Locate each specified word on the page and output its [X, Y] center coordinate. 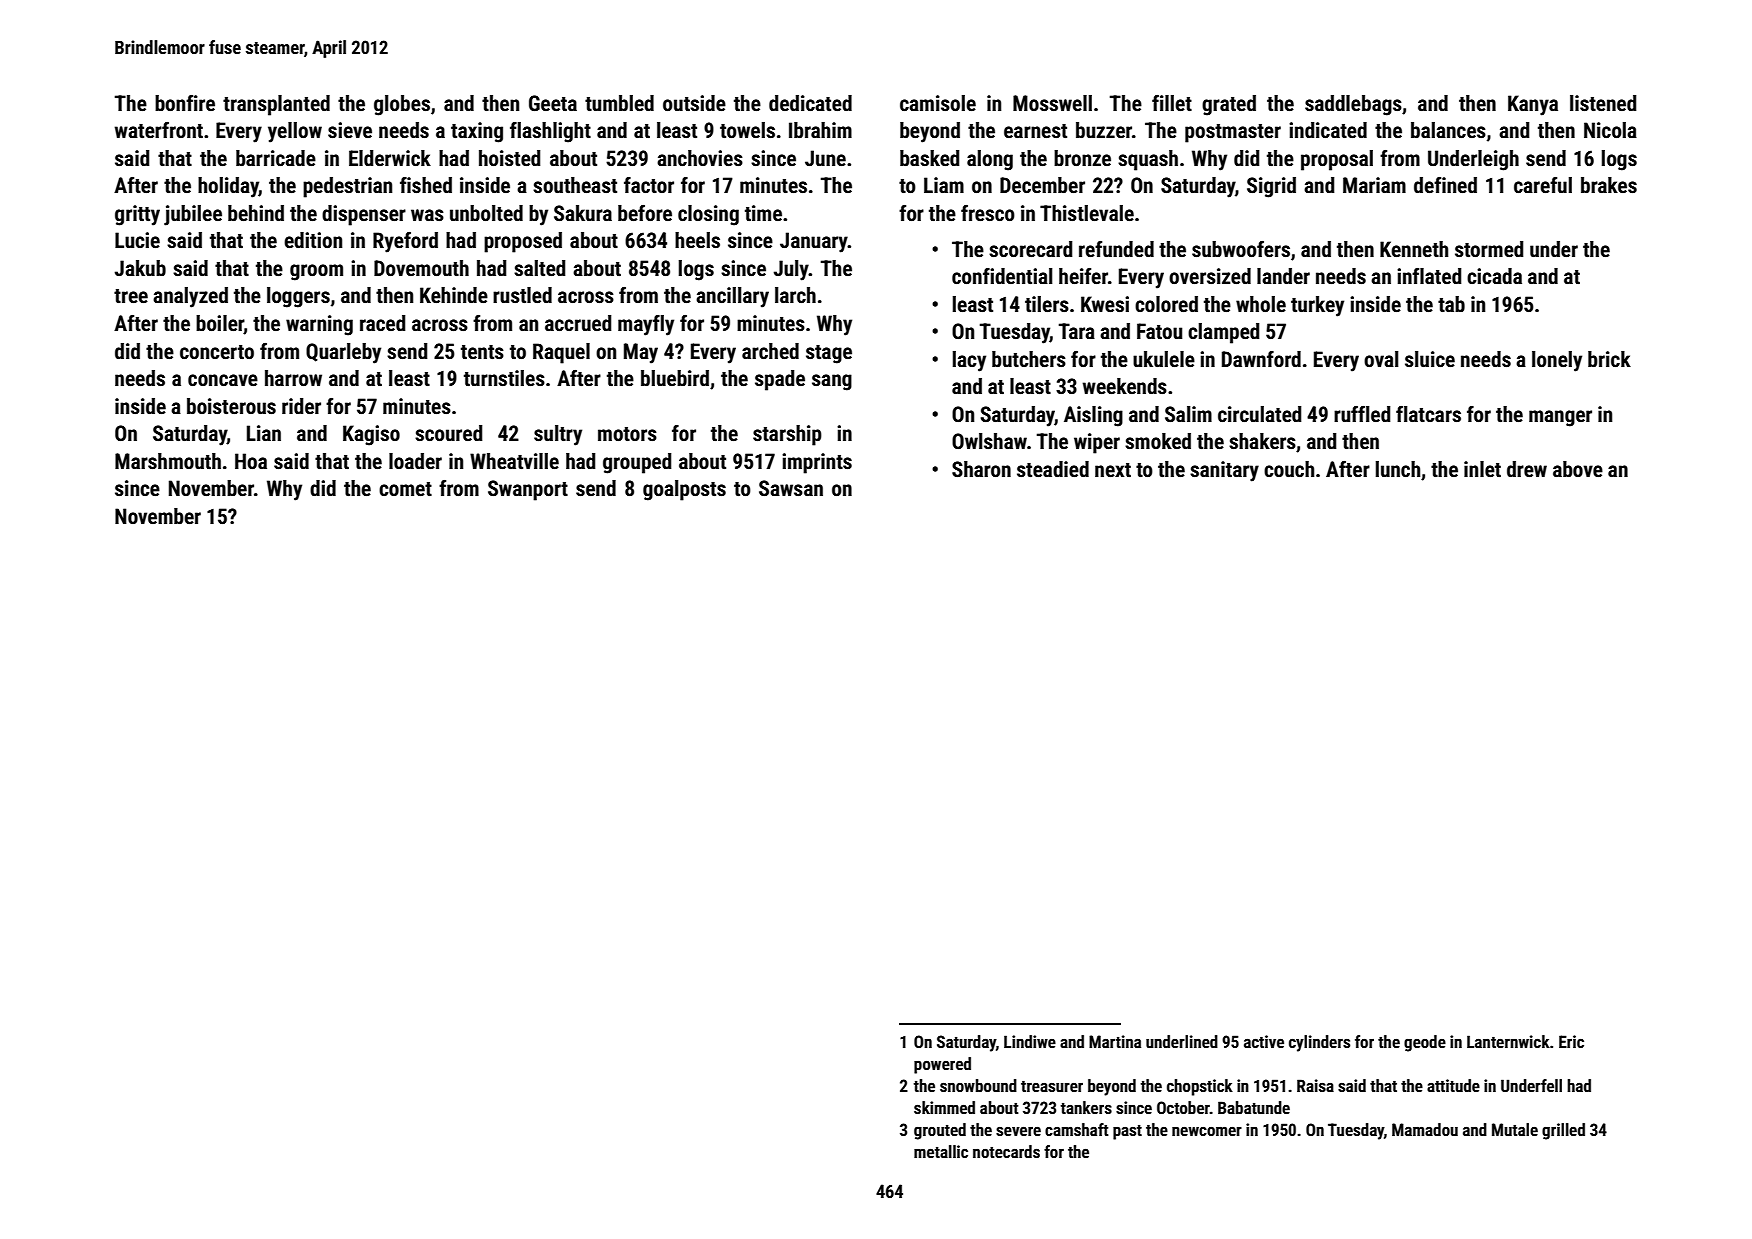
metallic [941, 1151]
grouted [940, 1131]
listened [1603, 103]
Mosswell [1052, 103]
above [1578, 469]
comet [405, 489]
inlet [1482, 469]
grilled [1563, 1131]
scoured [448, 433]
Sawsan [791, 488]
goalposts [684, 490]
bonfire [185, 103]
